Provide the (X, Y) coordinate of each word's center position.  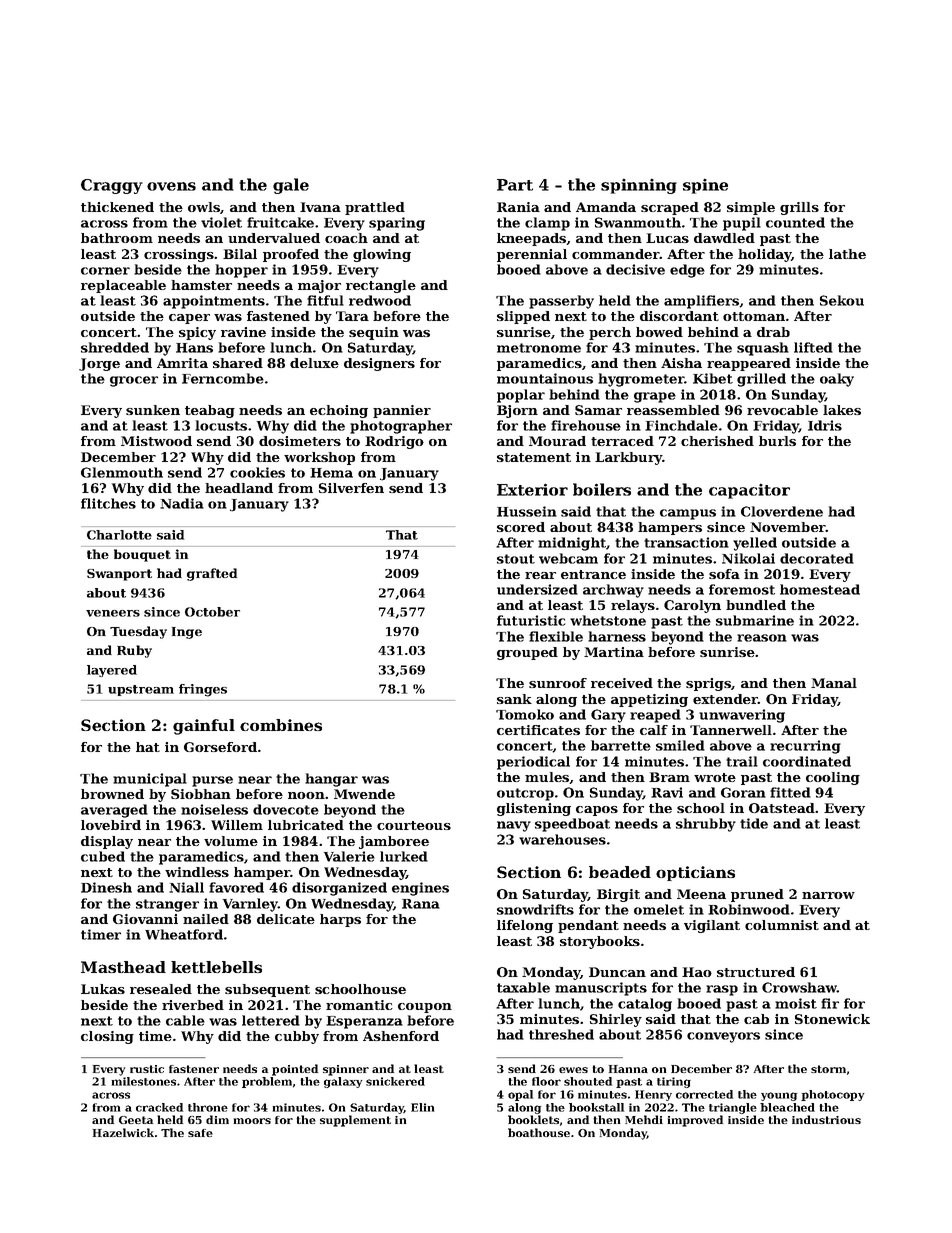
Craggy (112, 186)
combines (281, 725)
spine (705, 186)
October (212, 612)
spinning (639, 186)
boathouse (539, 1132)
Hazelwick (123, 1132)
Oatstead (782, 808)
